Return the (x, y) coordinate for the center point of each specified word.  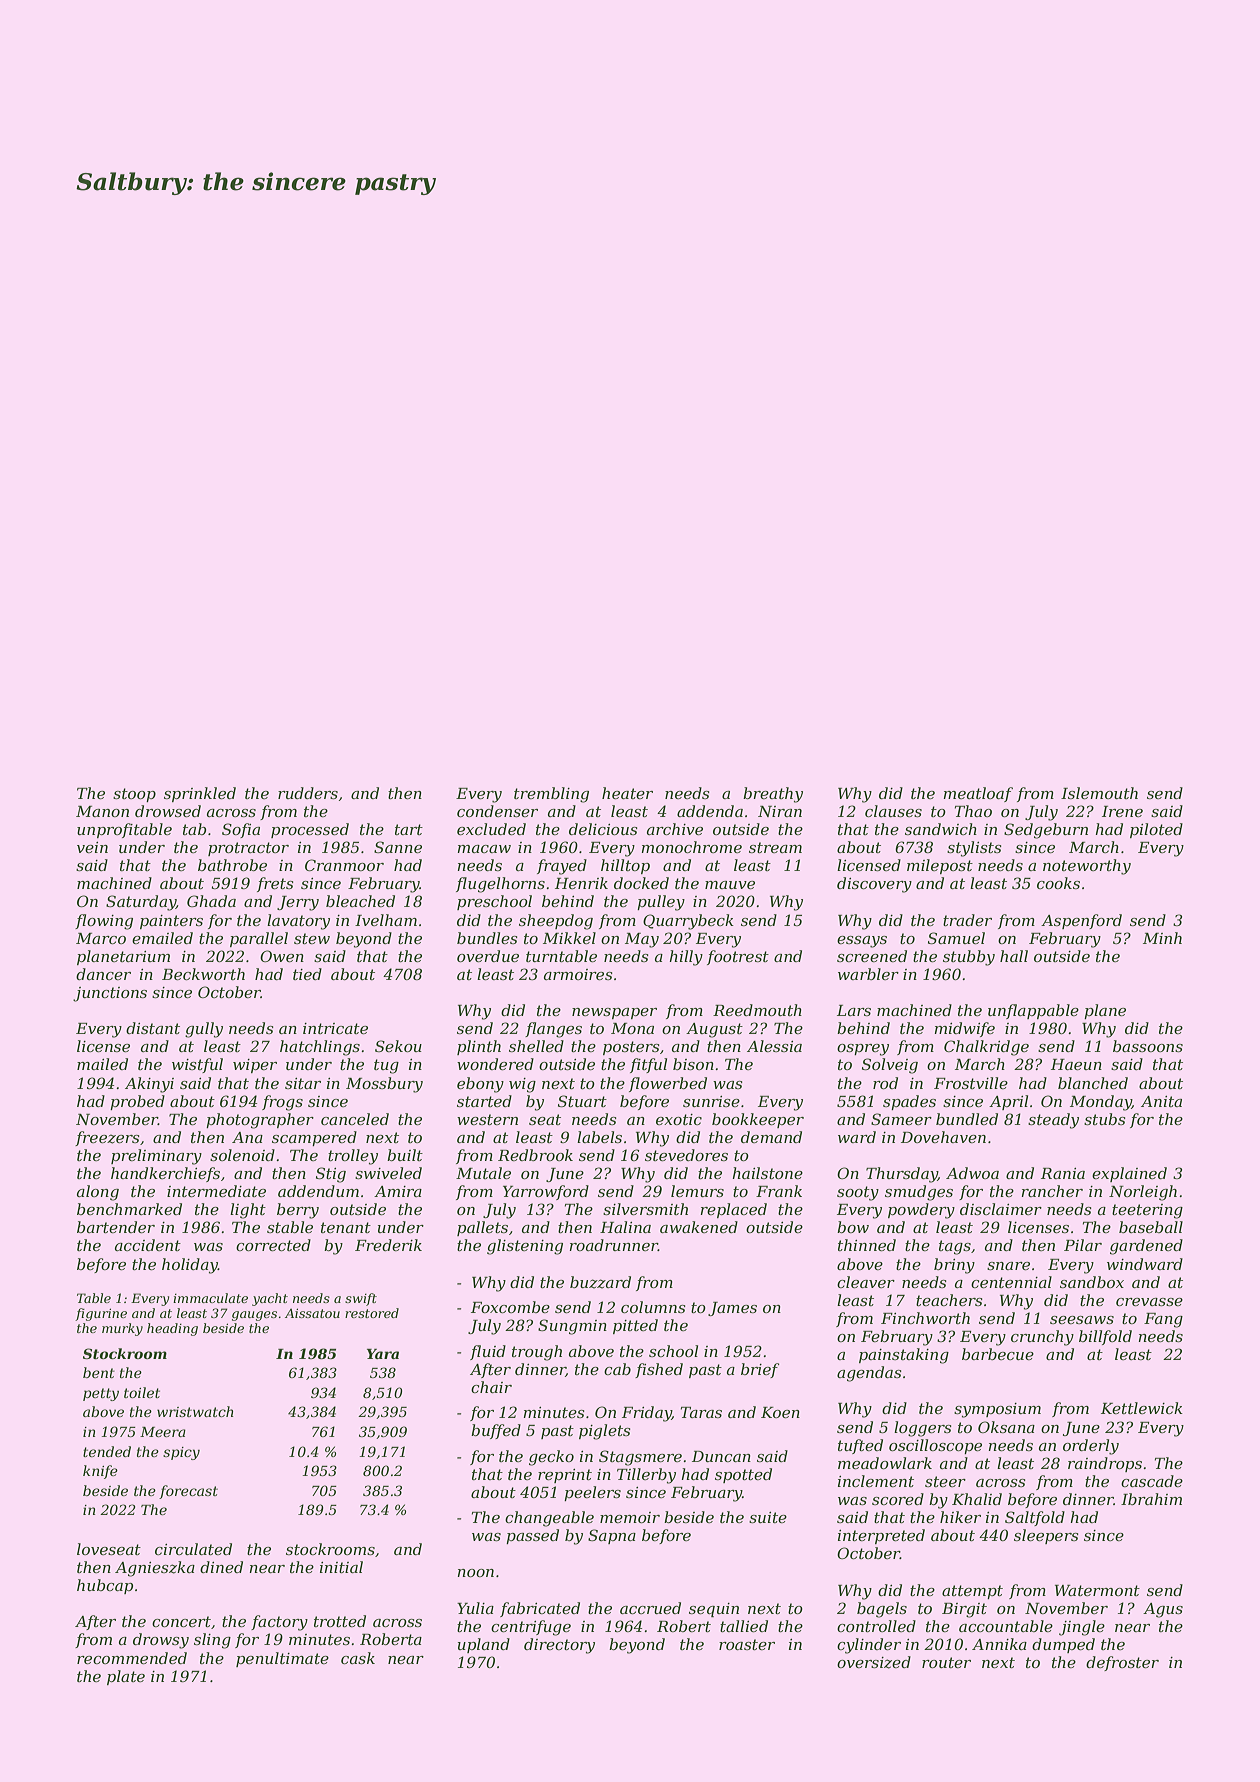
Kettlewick (1142, 1408)
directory (559, 1646)
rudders (308, 793)
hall (1014, 956)
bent (99, 1372)
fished (659, 1370)
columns (653, 1307)
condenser (497, 811)
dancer (103, 974)
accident (148, 1245)
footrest (738, 957)
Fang (1163, 1320)
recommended (132, 1658)
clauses (893, 811)
